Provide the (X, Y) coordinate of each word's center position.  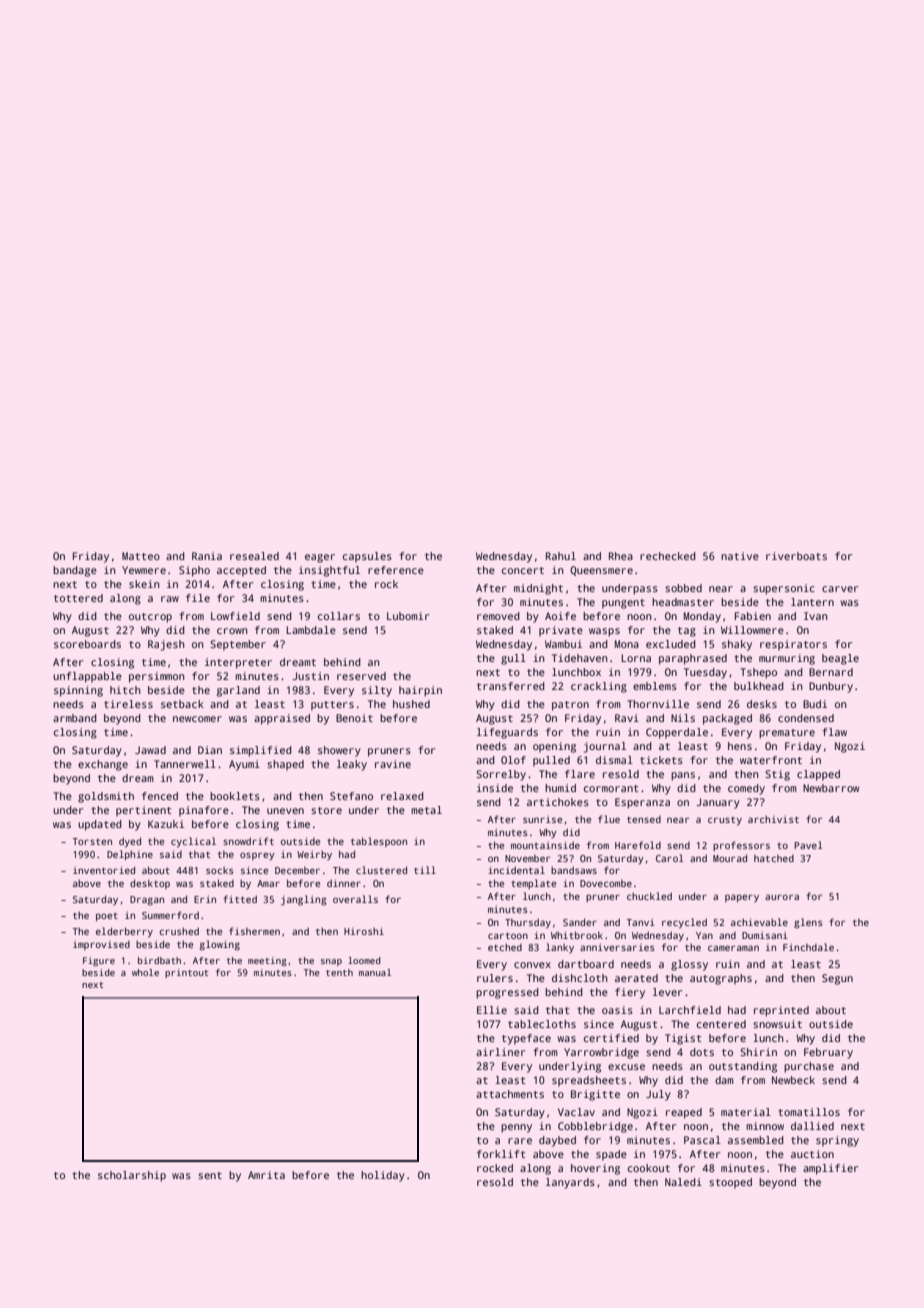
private (561, 631)
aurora (782, 897)
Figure (99, 961)
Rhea (621, 556)
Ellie (492, 1010)
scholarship (132, 1176)
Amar (268, 883)
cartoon (508, 935)
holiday (383, 1176)
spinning (78, 691)
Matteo (141, 556)
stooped (730, 1183)
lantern (812, 602)
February (828, 1053)
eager (320, 558)
